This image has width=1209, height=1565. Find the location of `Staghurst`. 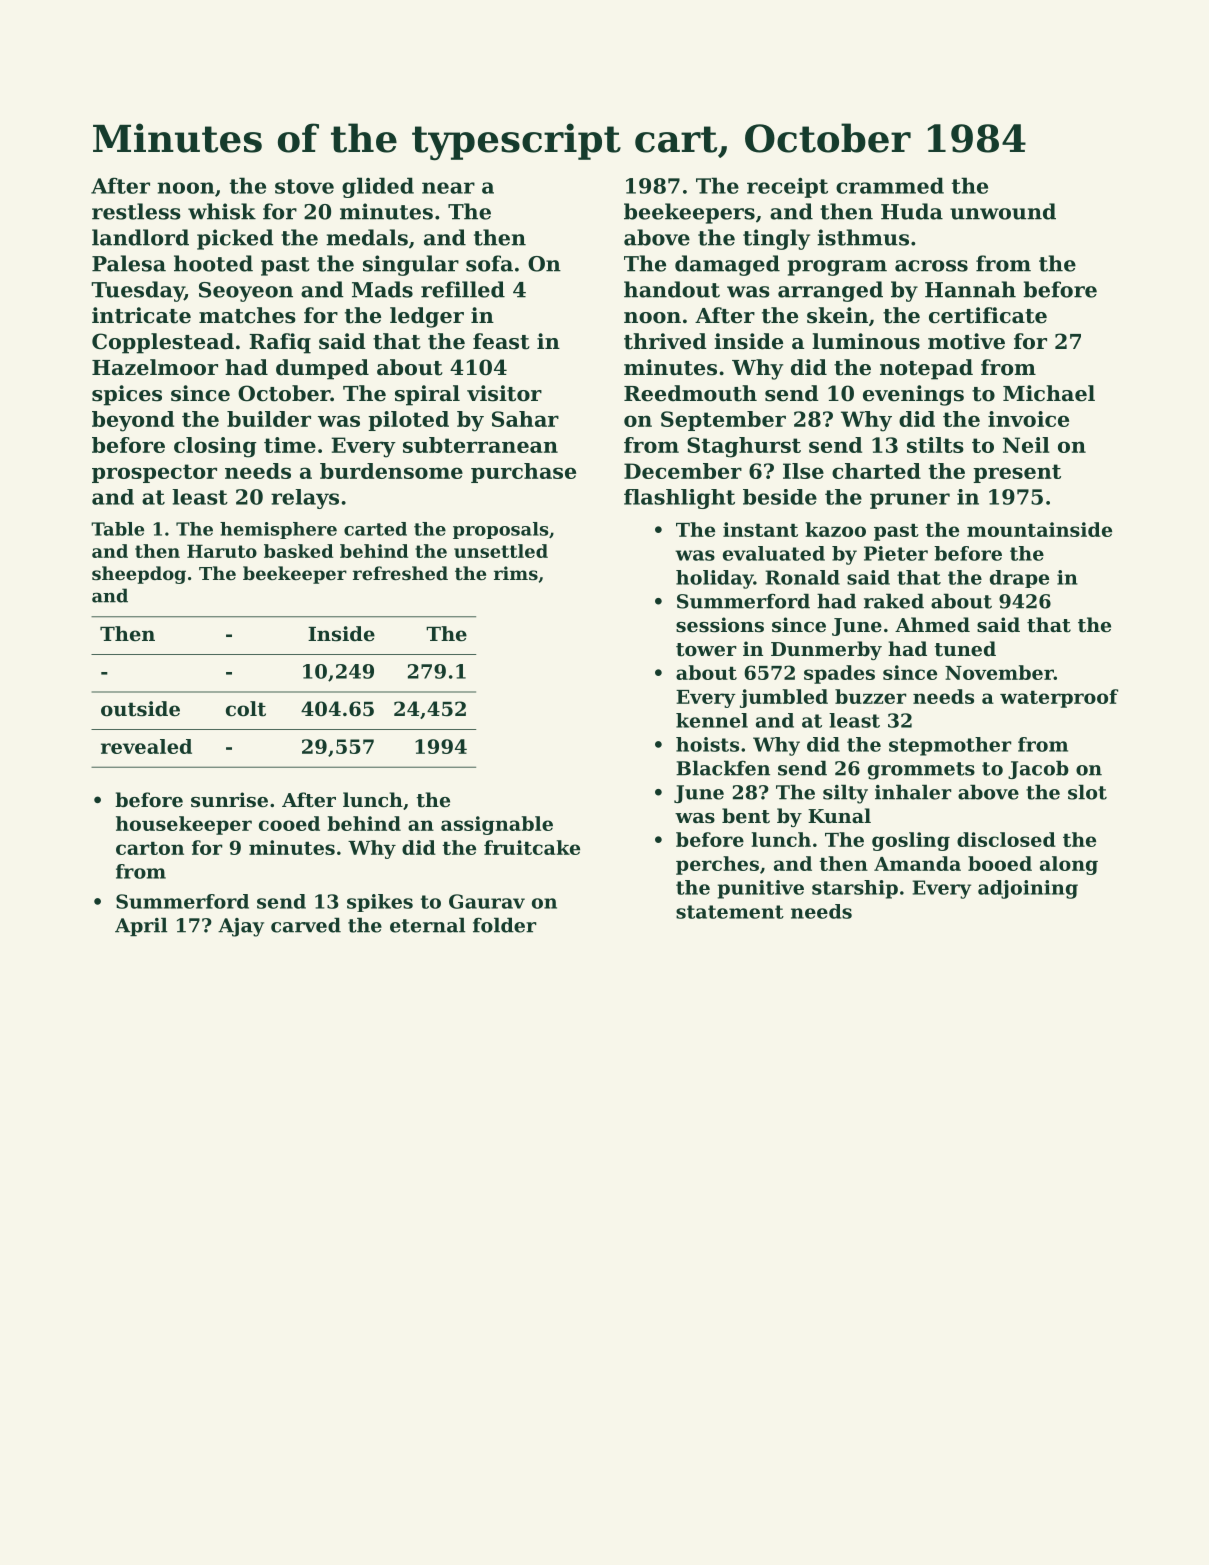

Staghurst is located at coordinates (744, 447).
